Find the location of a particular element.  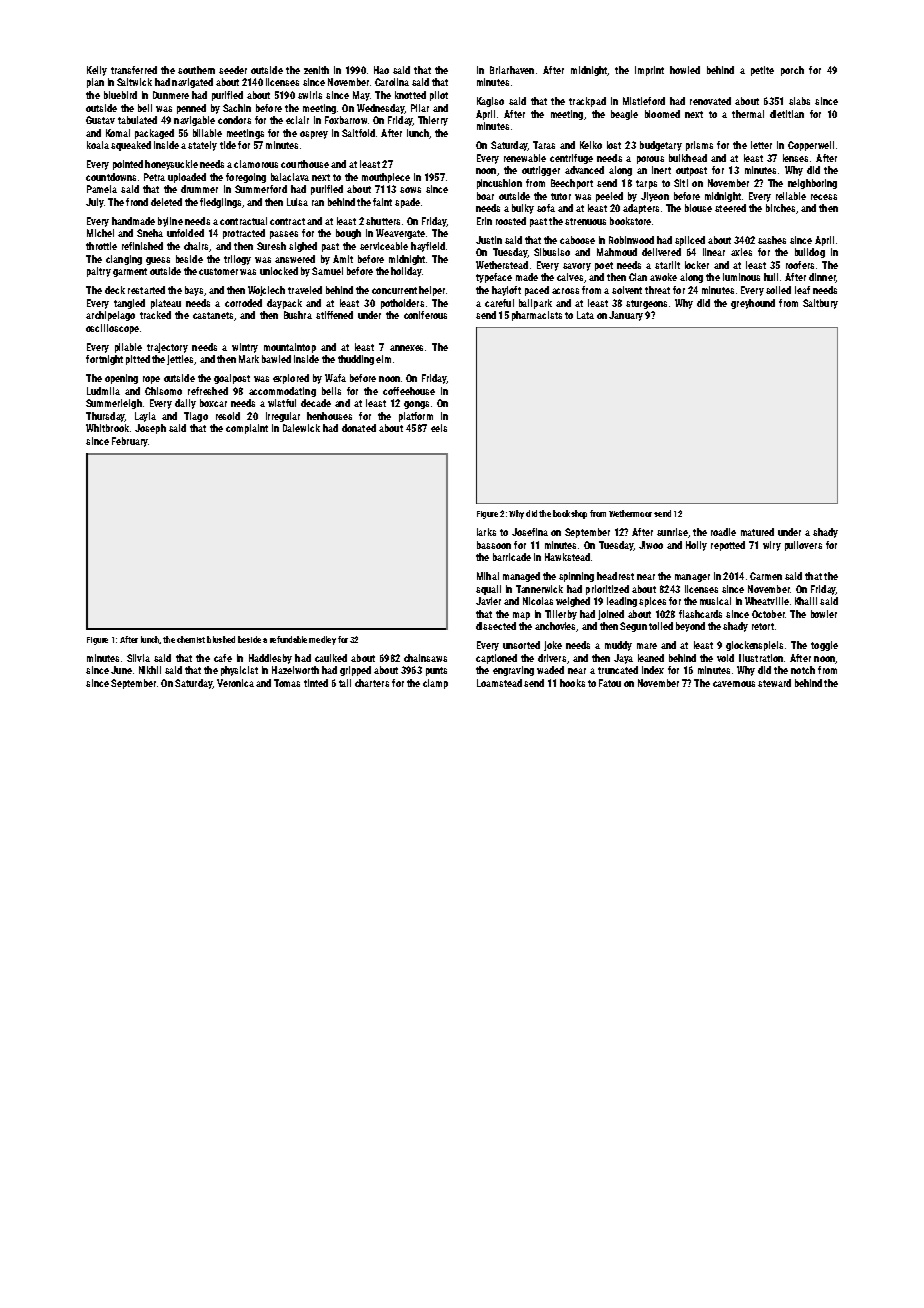

February is located at coordinates (130, 442).
